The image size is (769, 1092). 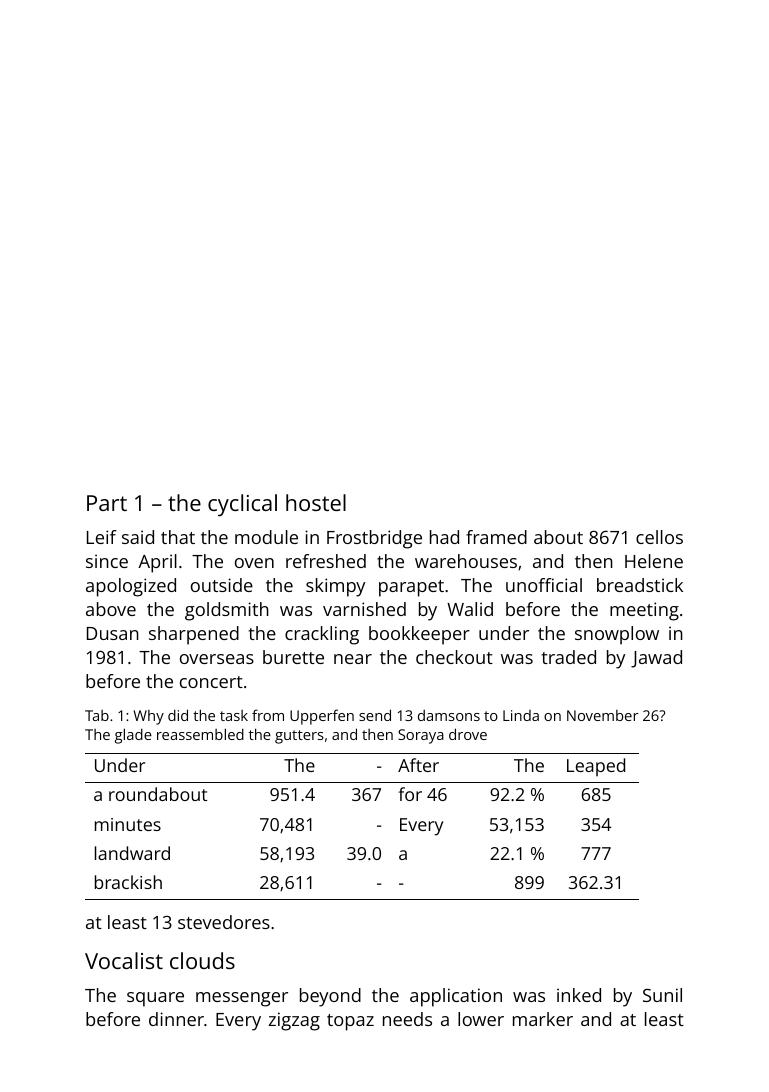 I want to click on messenger, so click(x=242, y=999).
